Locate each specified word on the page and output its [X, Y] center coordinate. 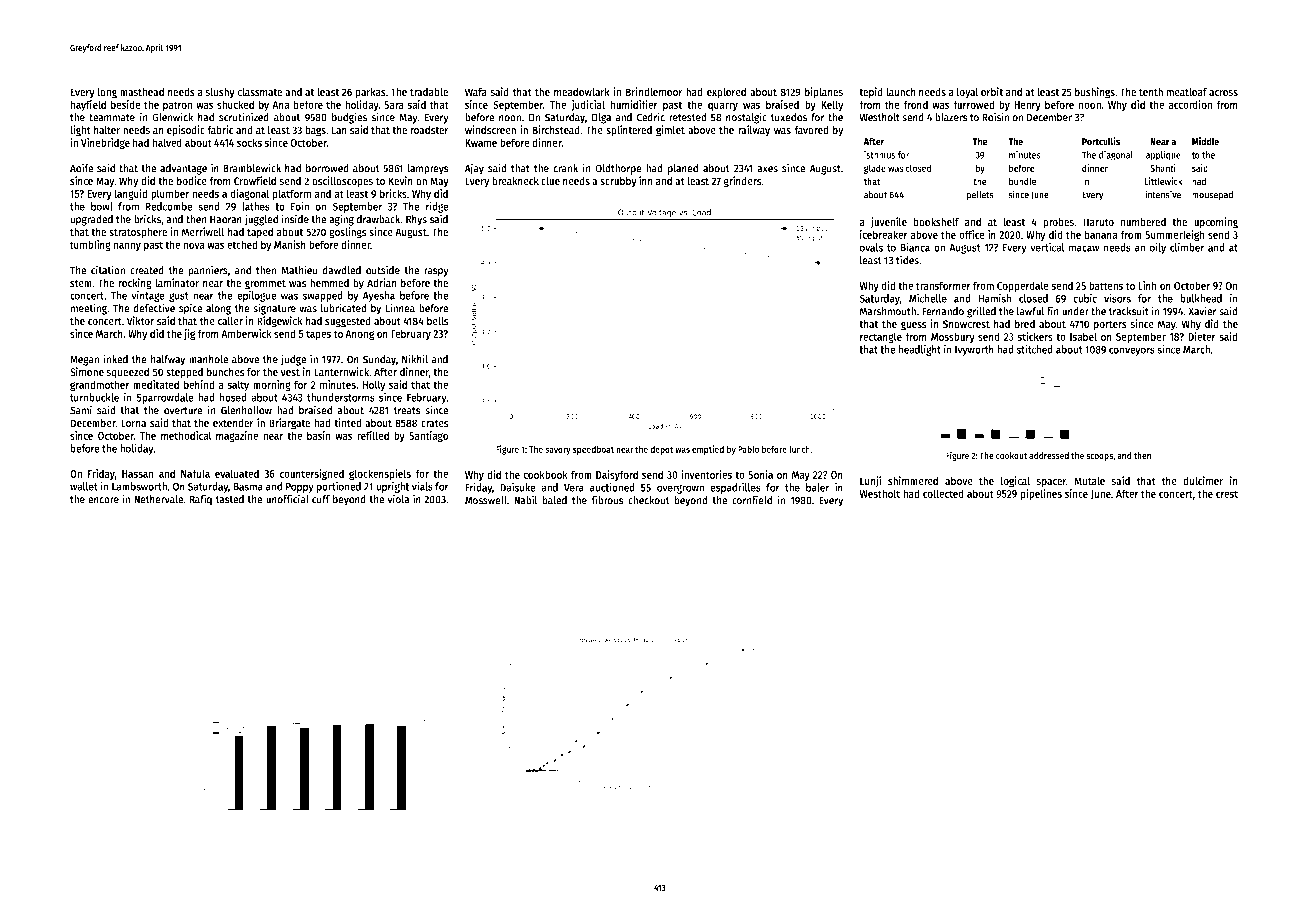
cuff [321, 499]
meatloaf [1186, 92]
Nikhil [415, 359]
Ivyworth [974, 350]
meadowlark [582, 92]
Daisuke [518, 487]
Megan [84, 360]
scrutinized [244, 117]
